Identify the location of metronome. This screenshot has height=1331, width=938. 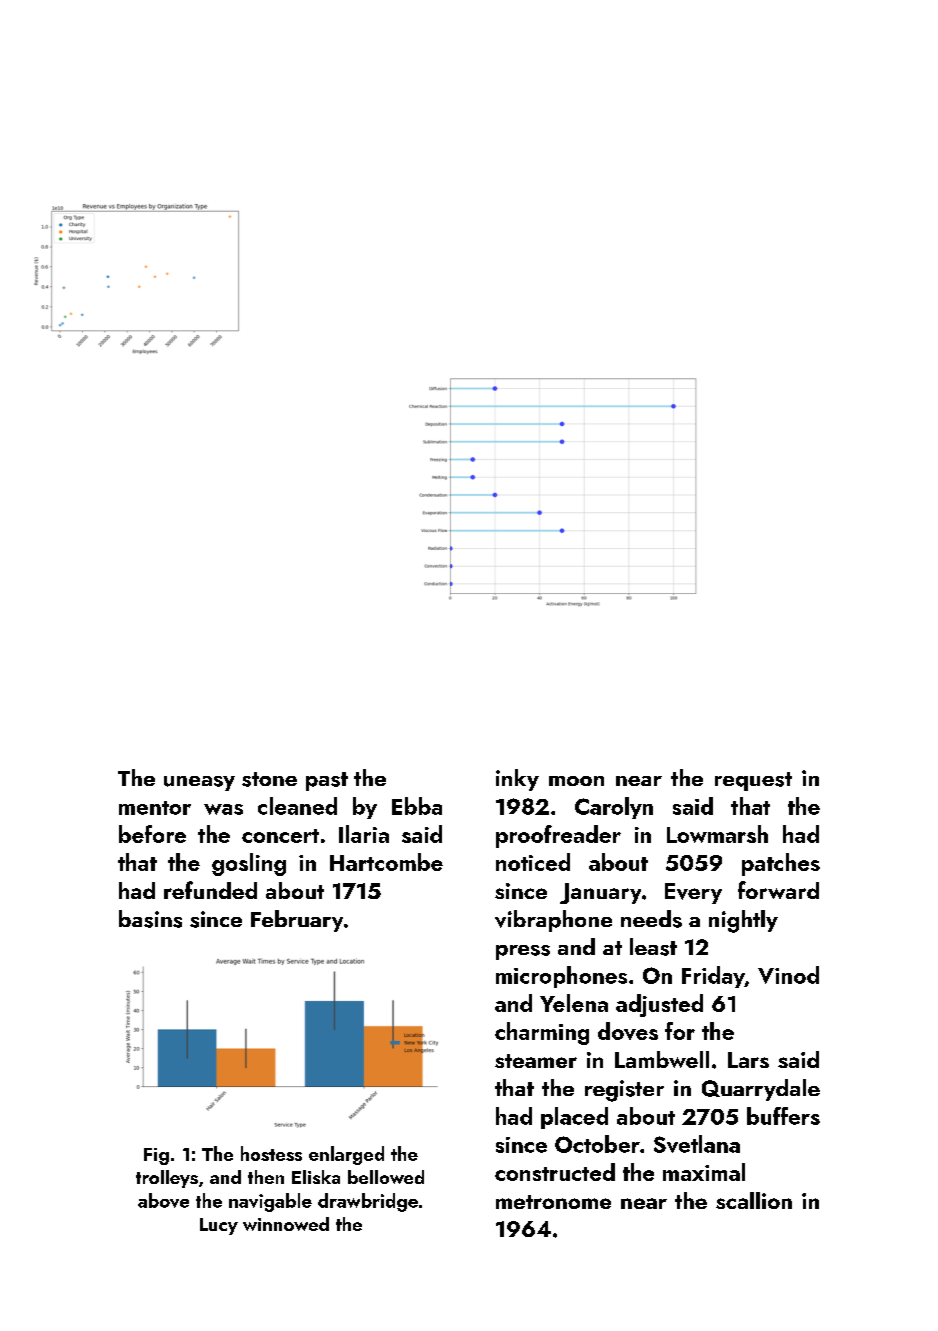
(553, 1202).
